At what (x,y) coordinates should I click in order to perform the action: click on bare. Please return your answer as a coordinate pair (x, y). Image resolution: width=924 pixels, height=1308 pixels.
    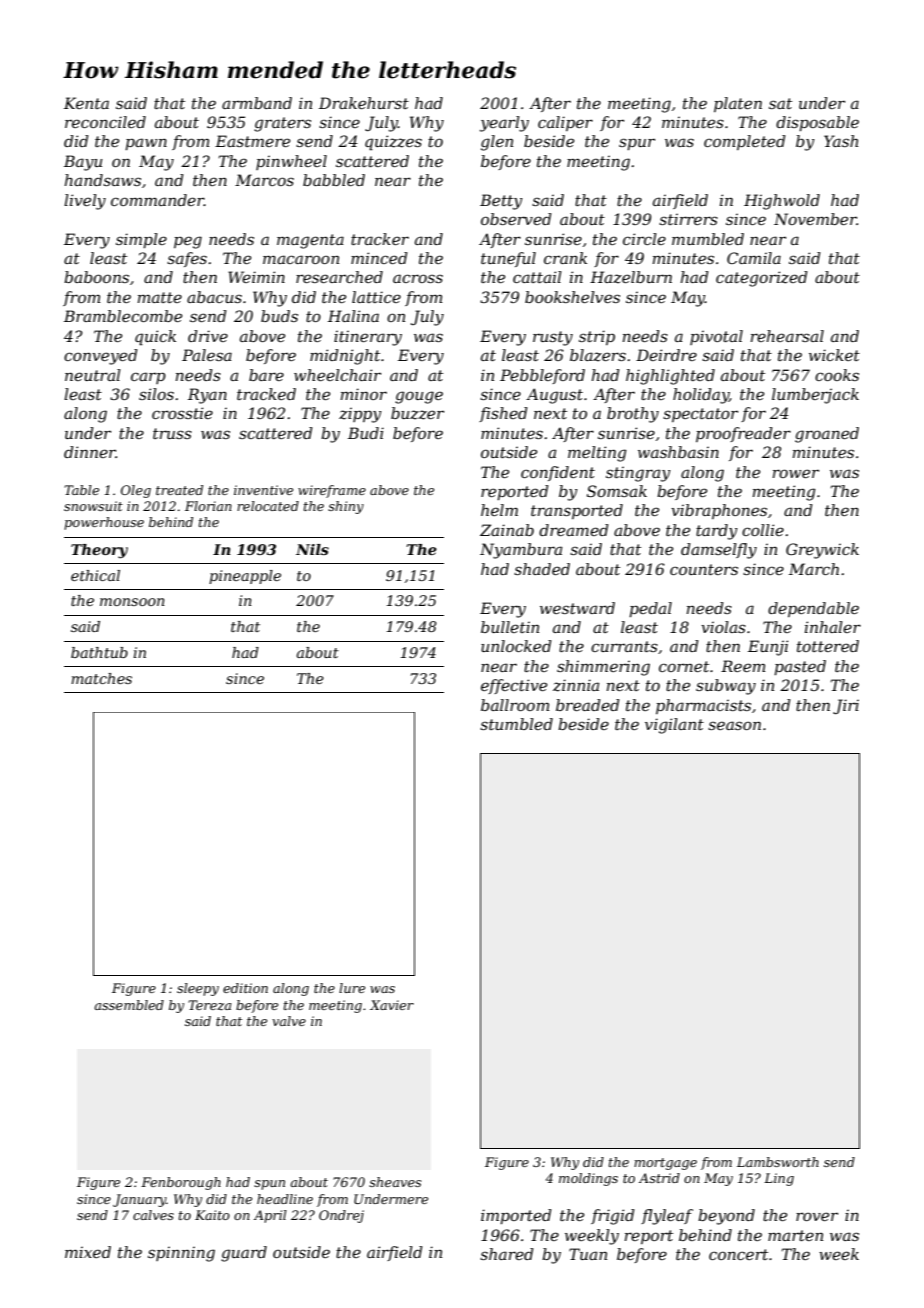
    Looking at the image, I should click on (266, 375).
